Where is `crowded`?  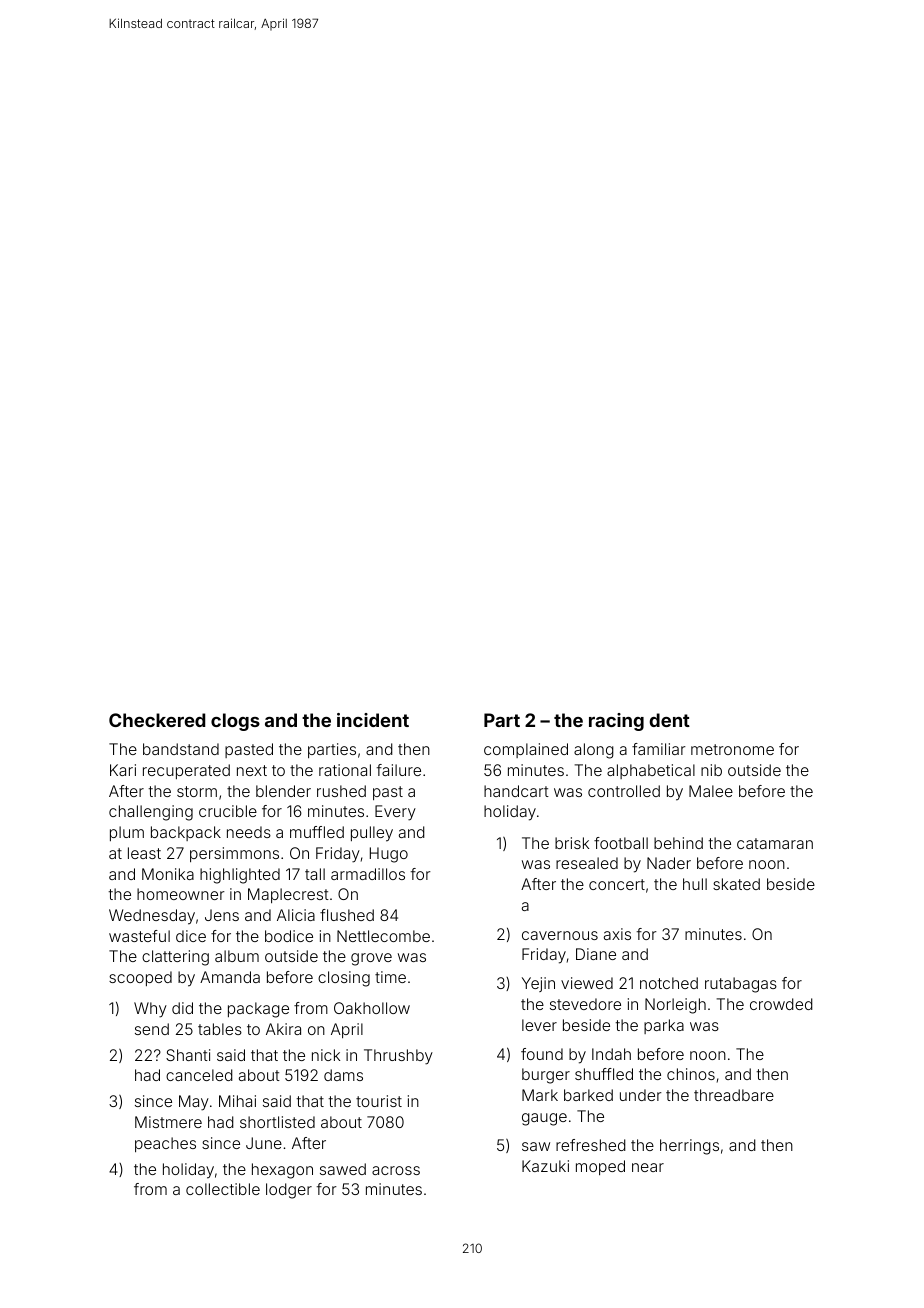
crowded is located at coordinates (781, 1004).
